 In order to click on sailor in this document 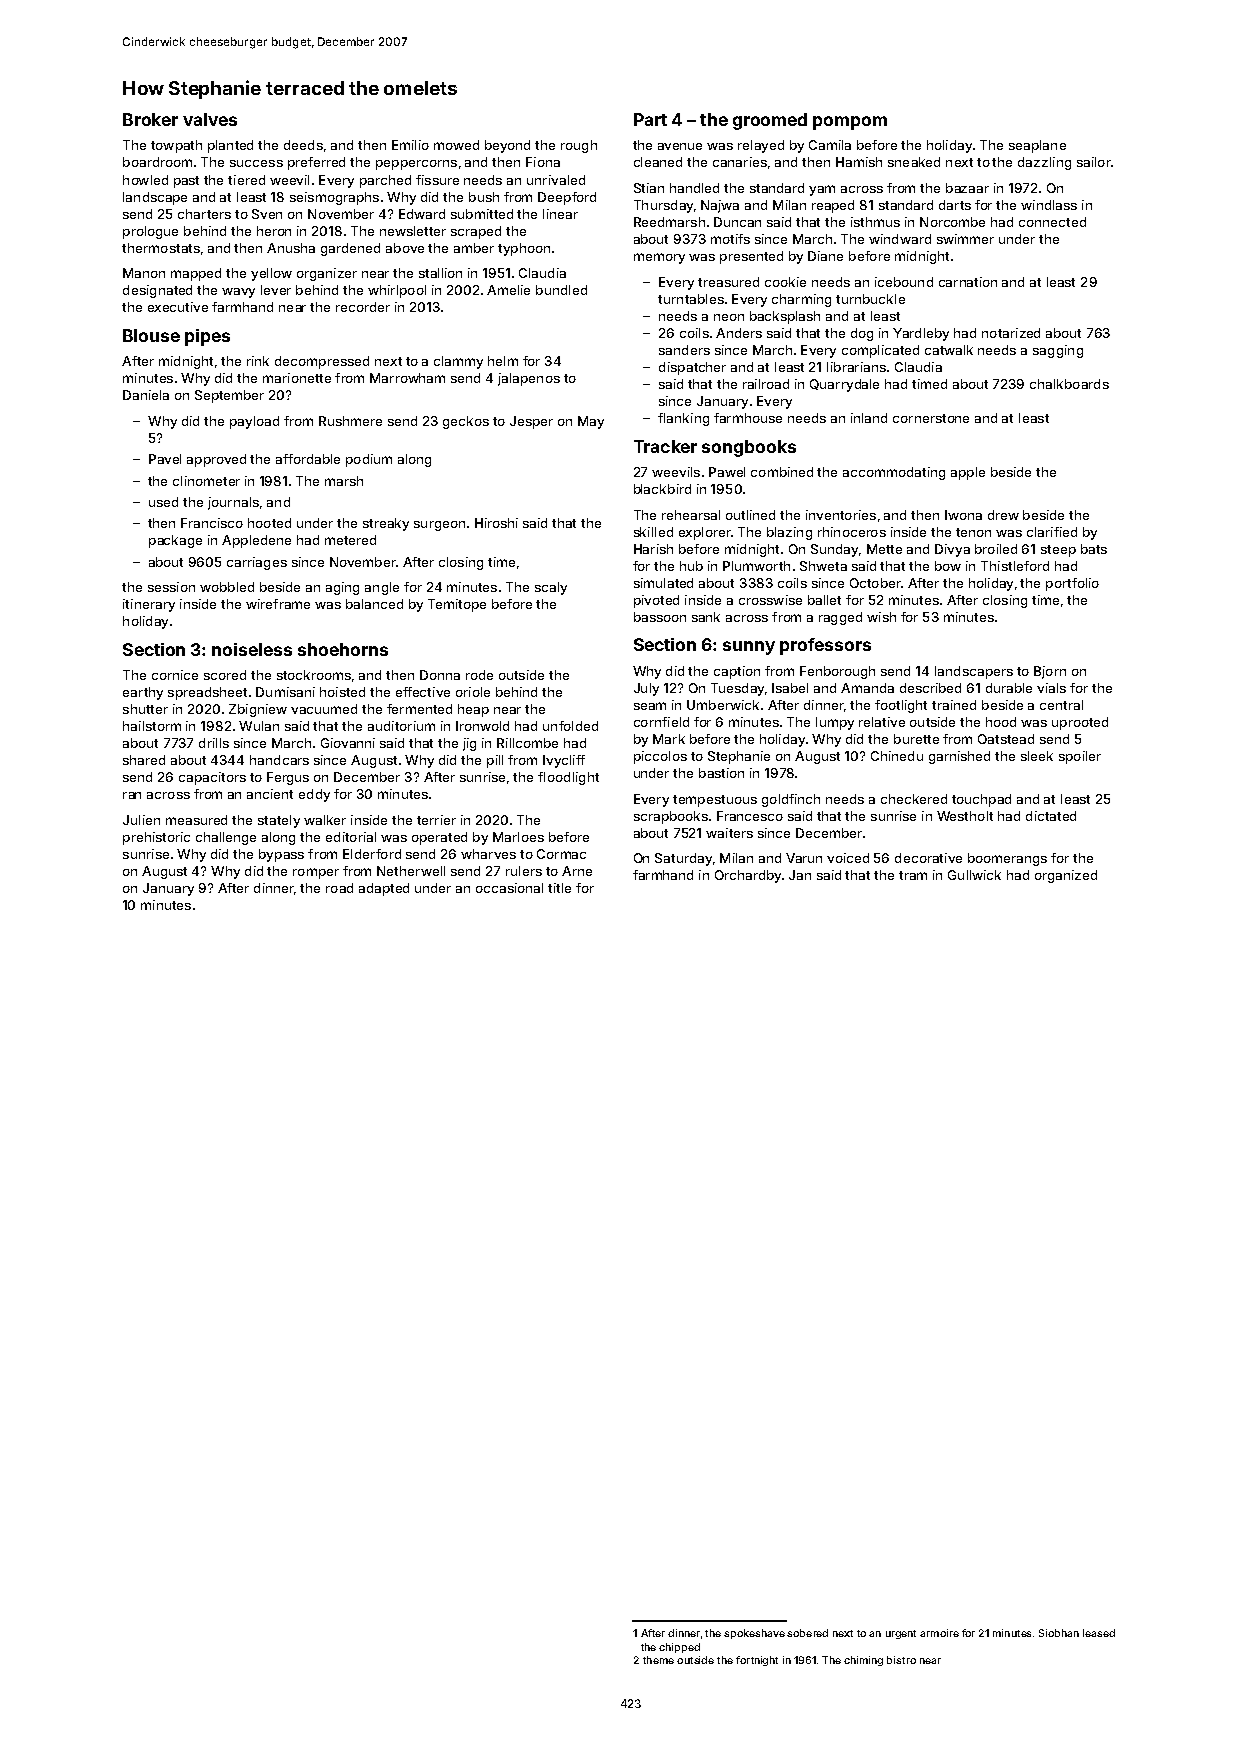, I will do `click(1094, 162)`.
